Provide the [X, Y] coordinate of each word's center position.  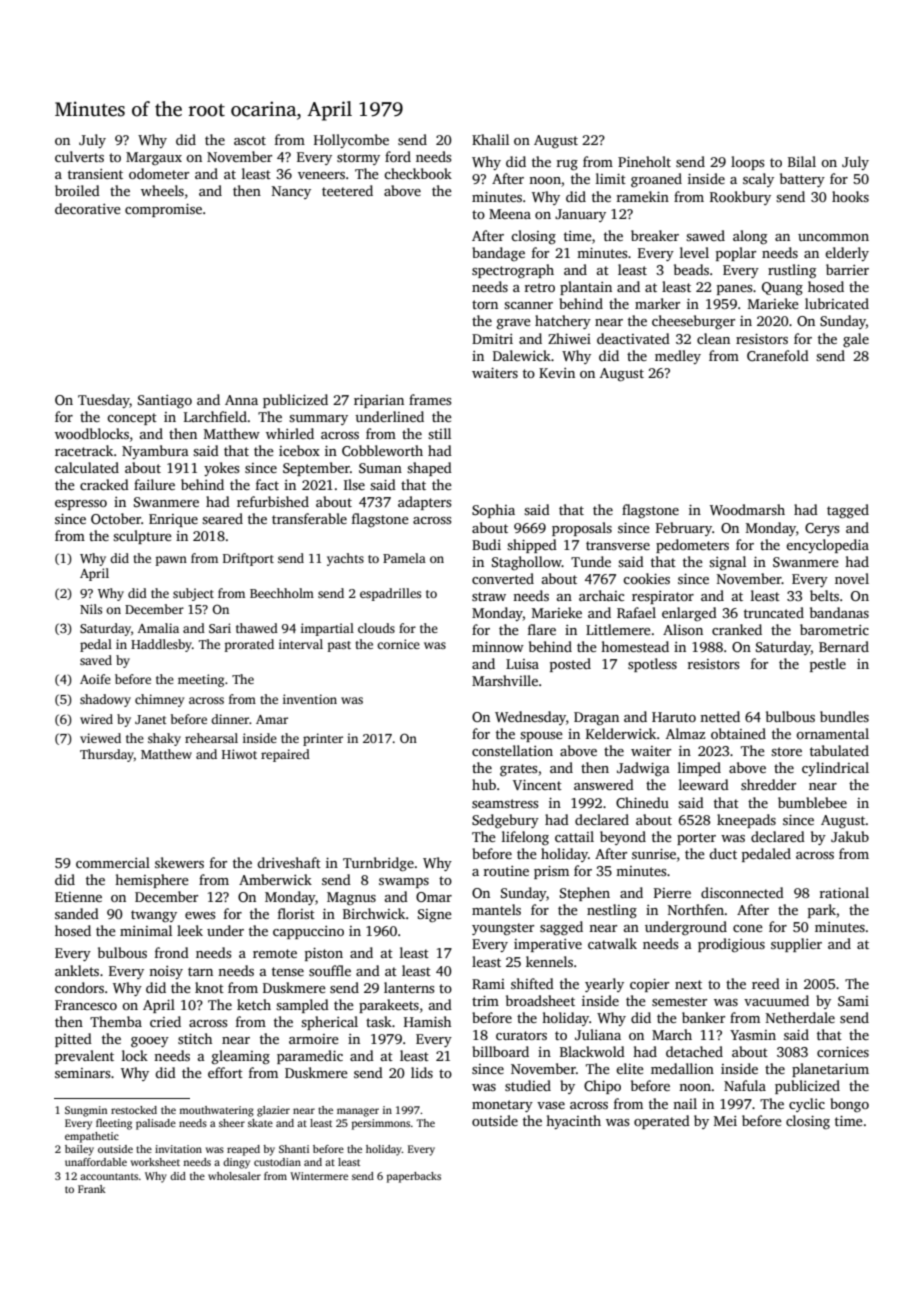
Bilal [802, 161]
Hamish [427, 1021]
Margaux [154, 158]
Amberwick [275, 879]
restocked [134, 1110]
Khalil [490, 139]
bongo [849, 1105]
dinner [230, 719]
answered [604, 784]
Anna [241, 400]
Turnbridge [378, 864]
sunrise [654, 854]
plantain [586, 288]
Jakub [850, 836]
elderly [847, 254]
